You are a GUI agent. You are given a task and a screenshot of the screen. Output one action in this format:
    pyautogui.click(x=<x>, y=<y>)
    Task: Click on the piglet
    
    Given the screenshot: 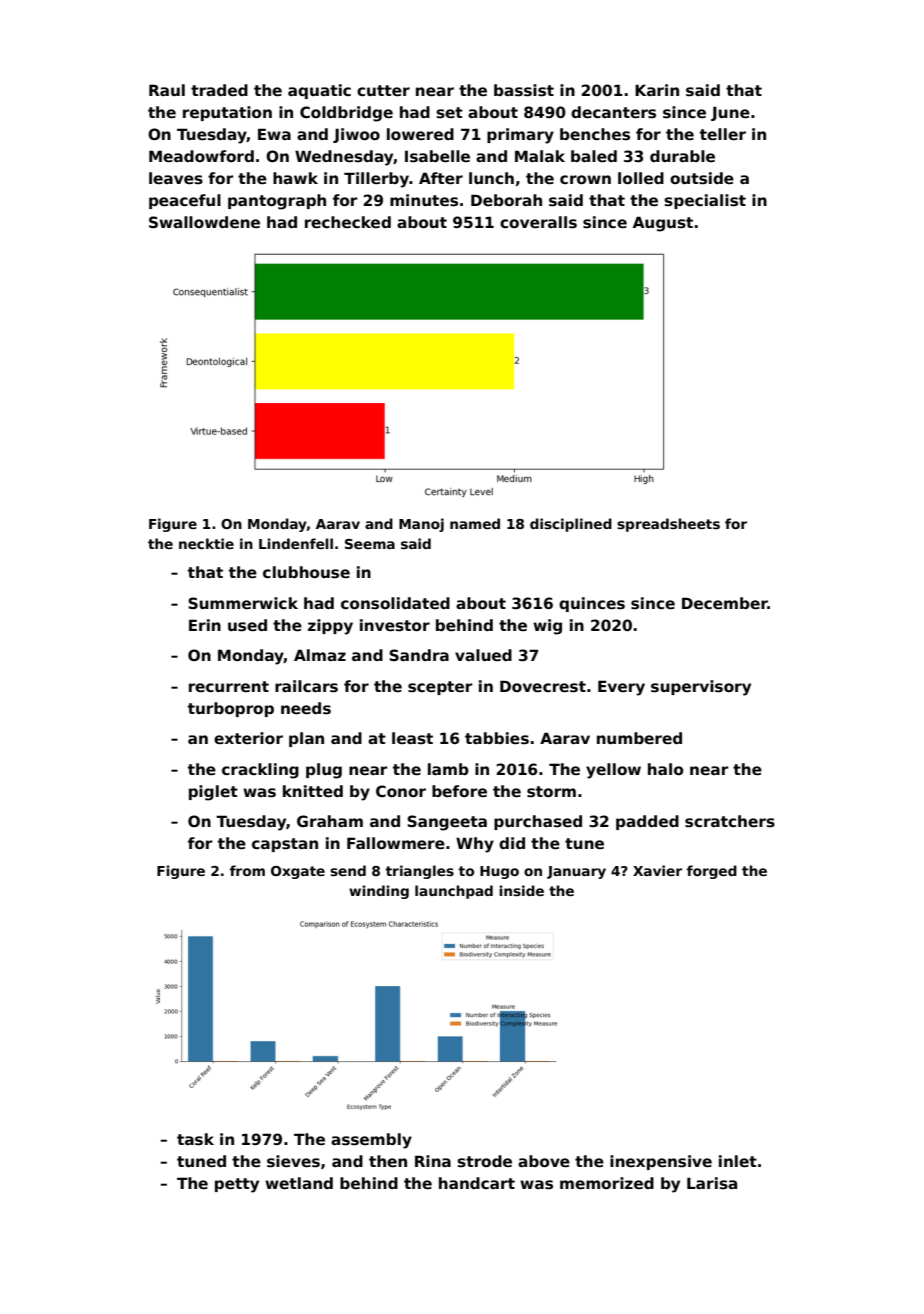 What is the action you would take?
    pyautogui.click(x=213, y=793)
